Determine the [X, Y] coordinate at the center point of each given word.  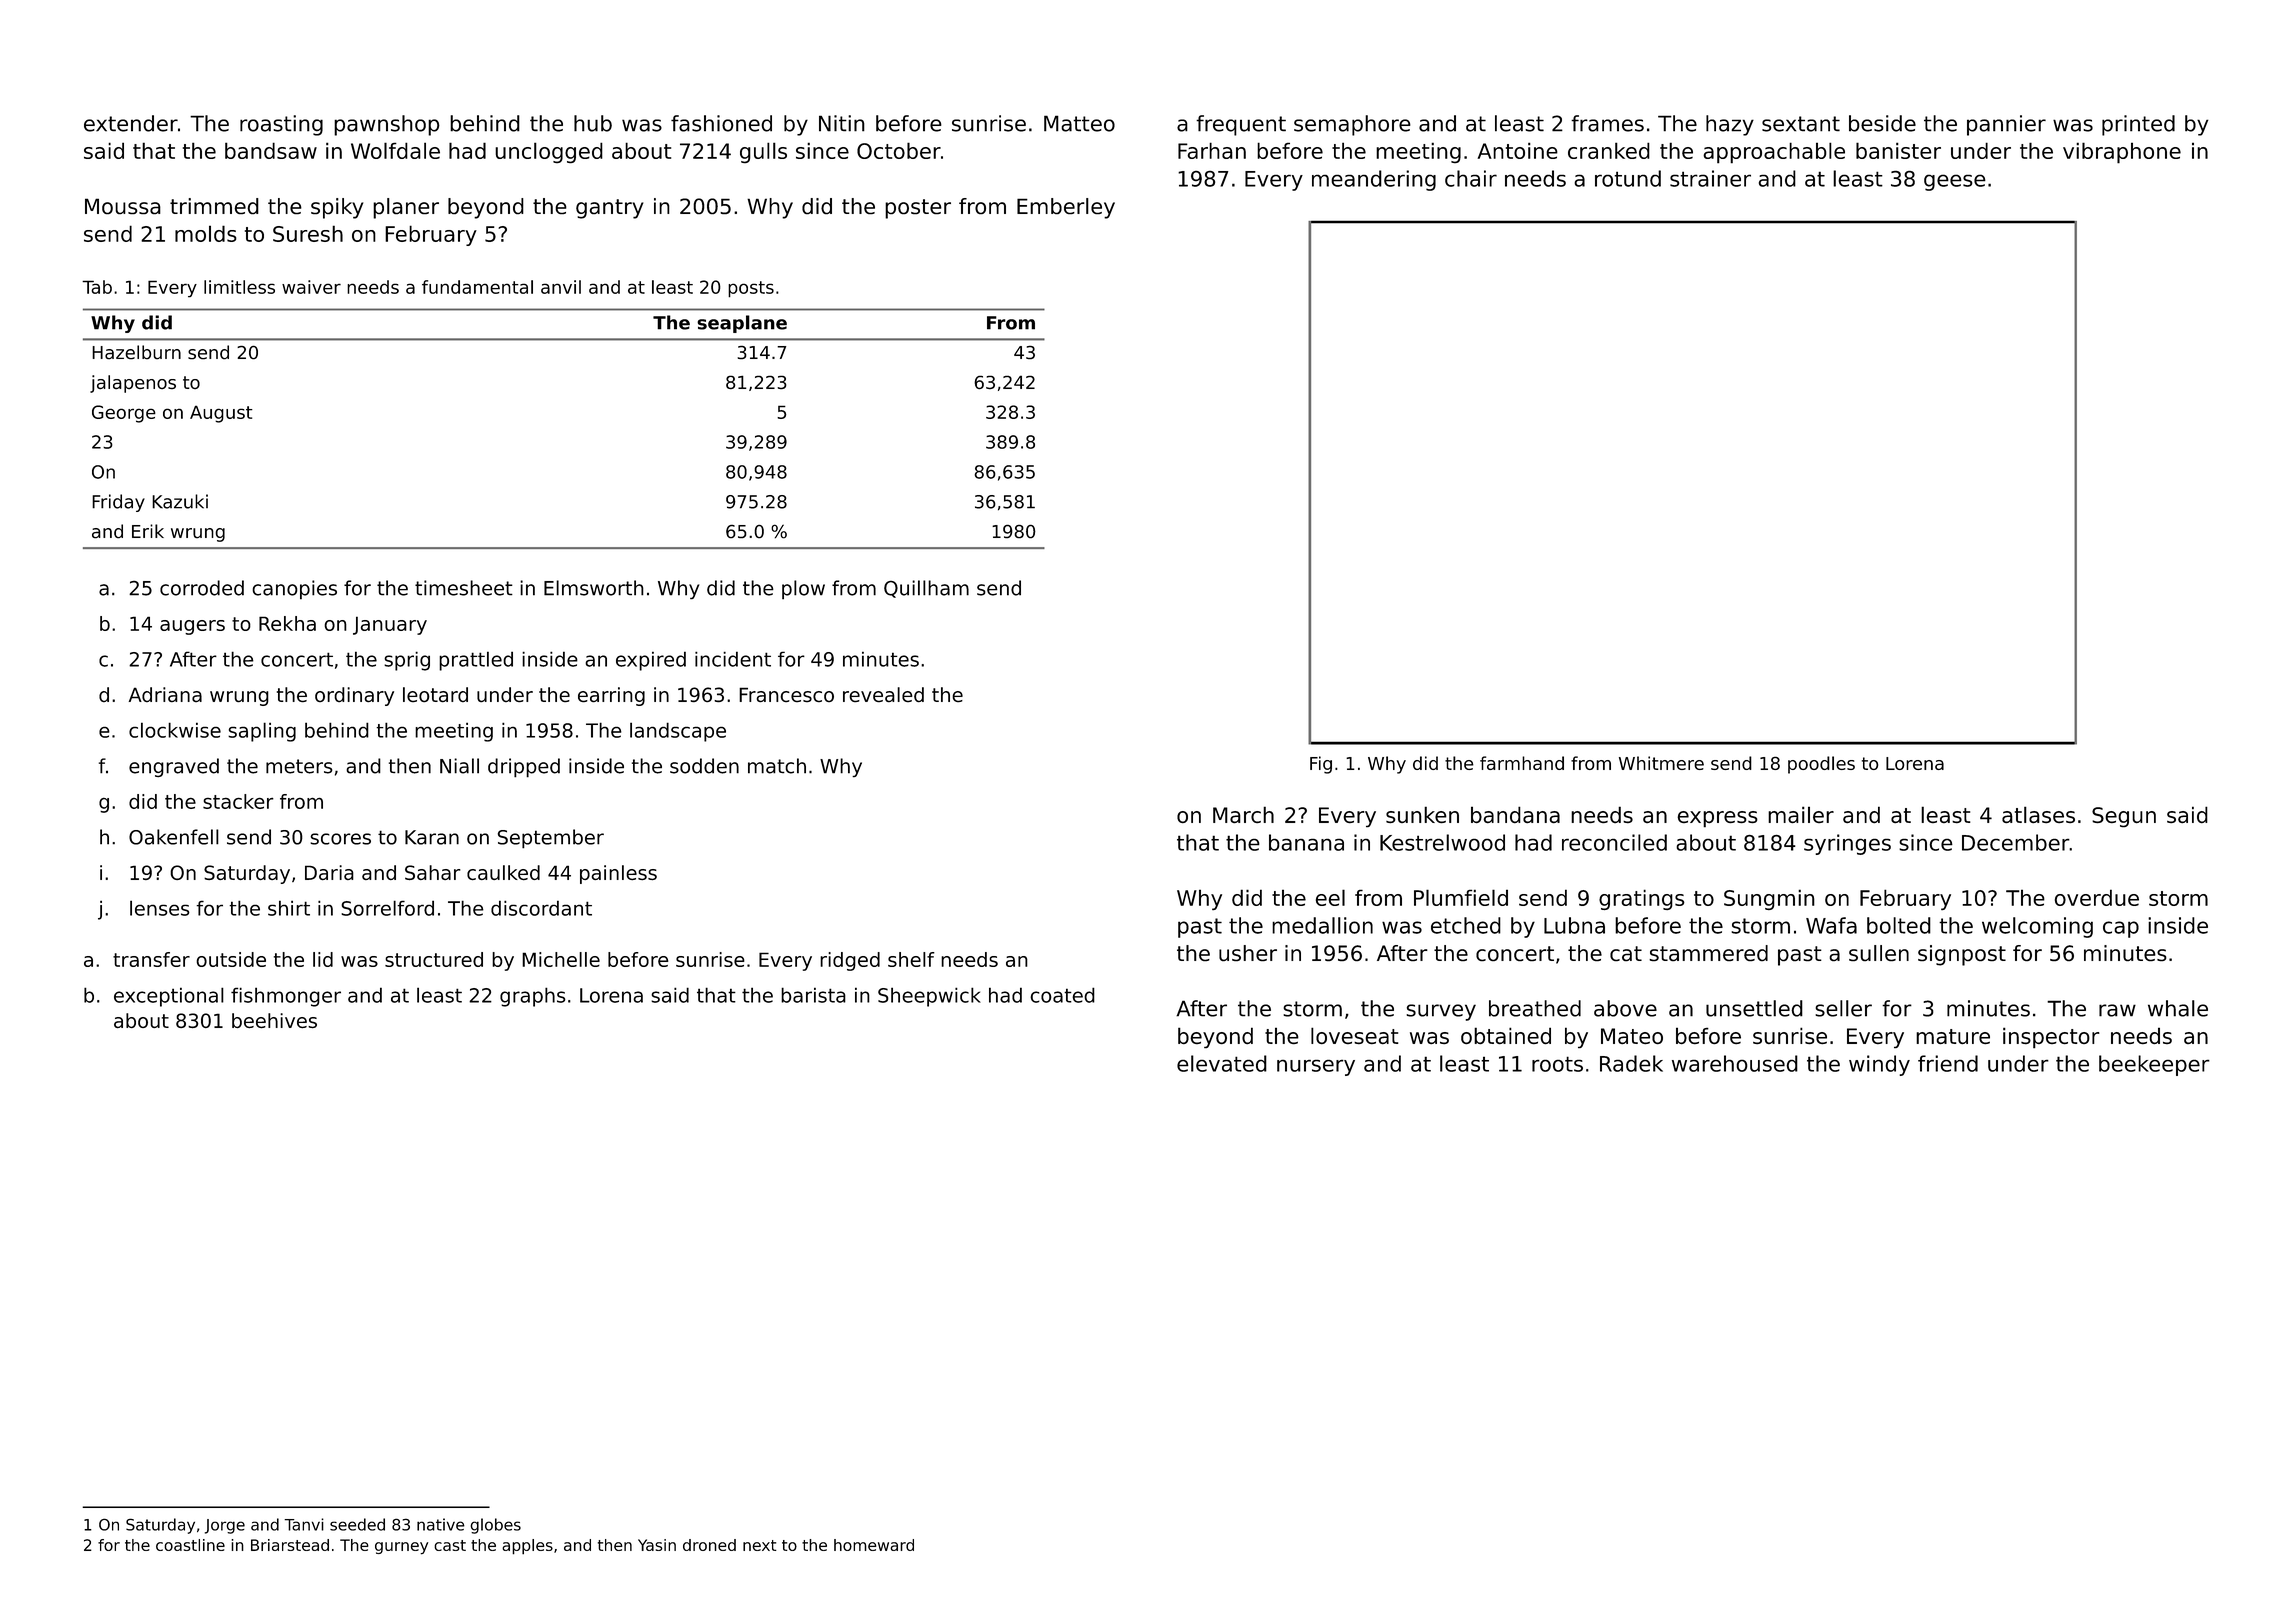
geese [1955, 182]
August [221, 414]
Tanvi [304, 1524]
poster [918, 209]
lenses [160, 908]
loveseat [1355, 1035]
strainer [1710, 178]
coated [1062, 995]
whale [2178, 1008]
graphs [533, 997]
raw [2117, 1010]
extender [131, 123]
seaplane [742, 324]
